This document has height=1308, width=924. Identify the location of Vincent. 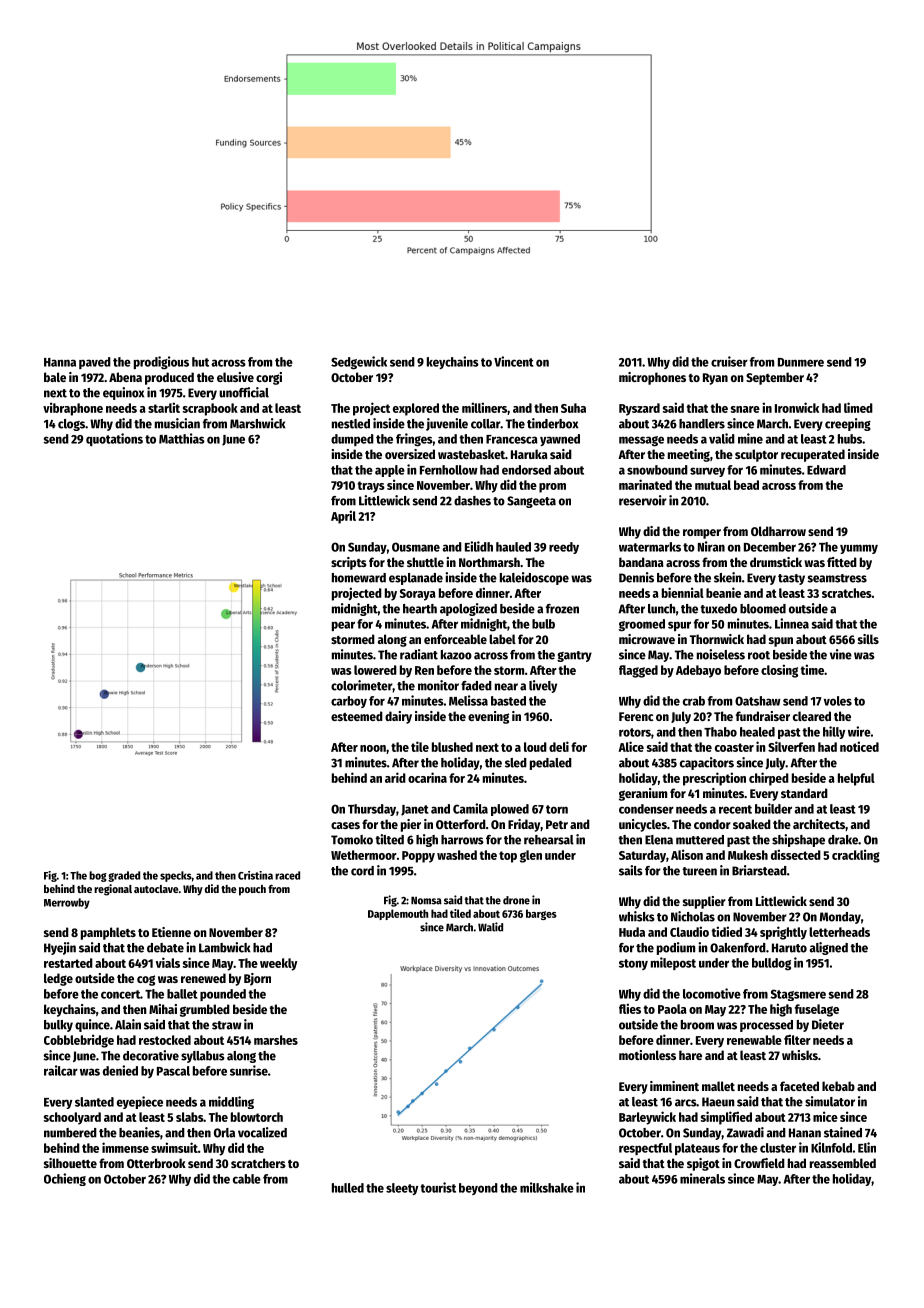
(514, 361).
